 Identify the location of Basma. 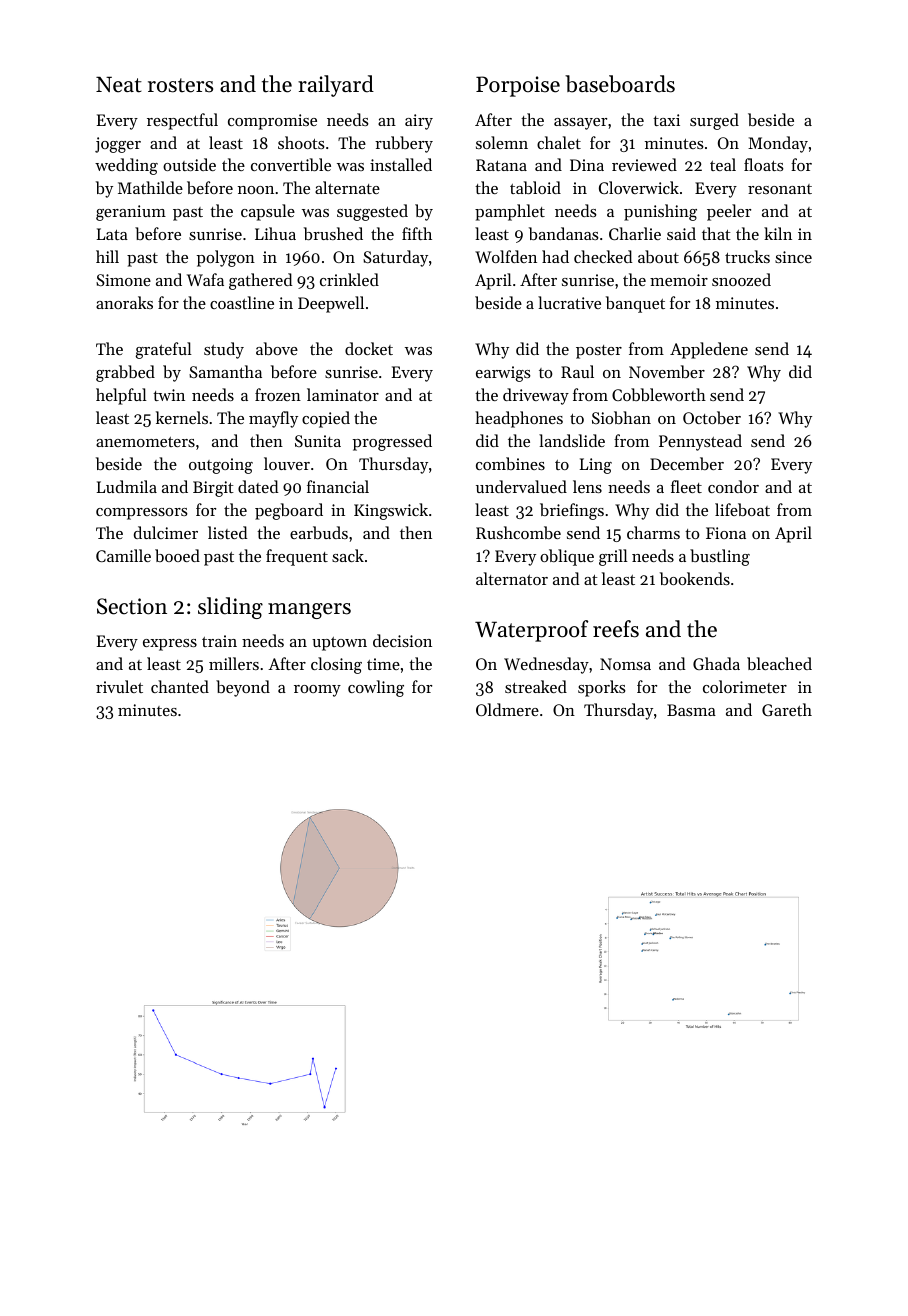
(691, 710).
